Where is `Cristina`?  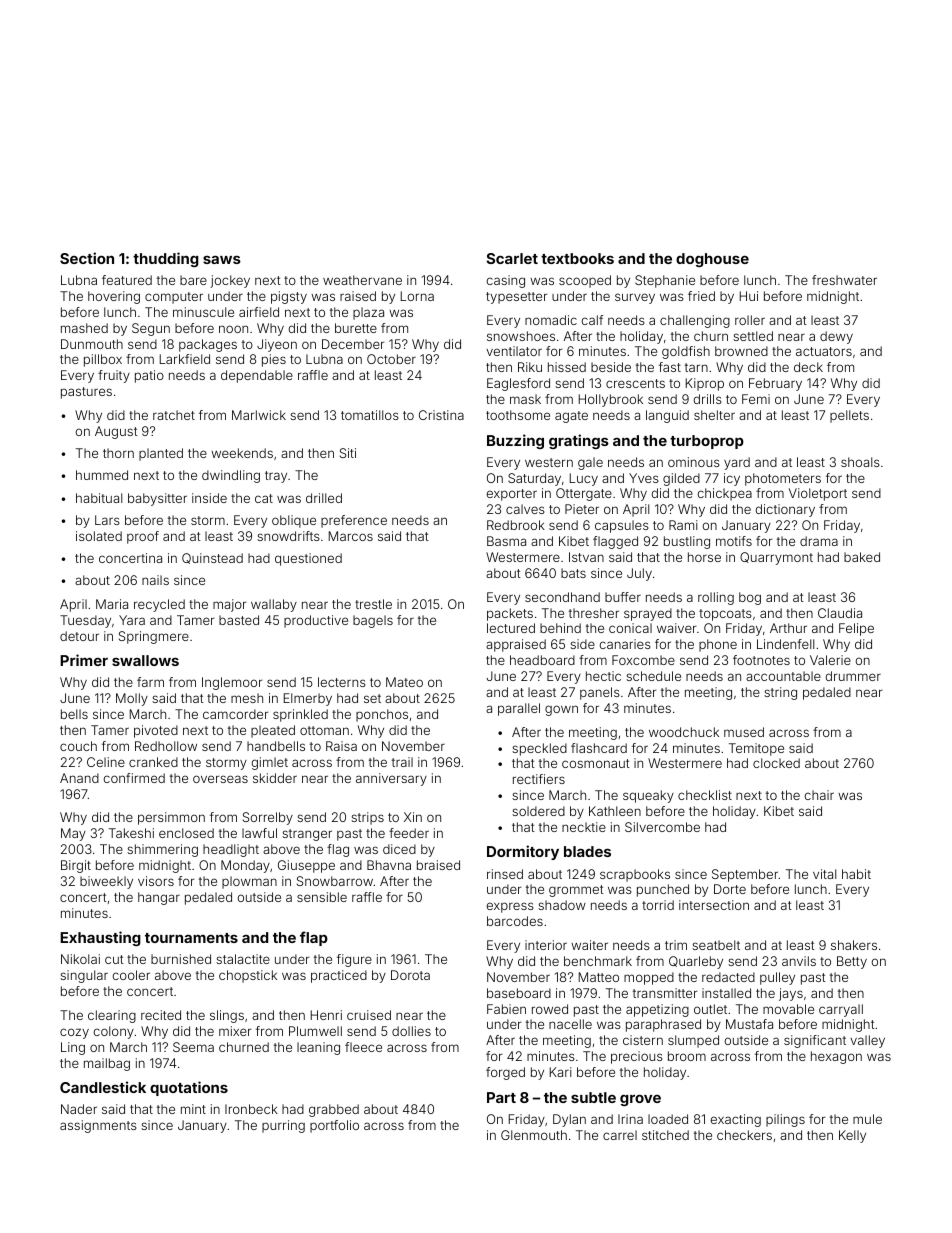
Cristina is located at coordinates (441, 415).
